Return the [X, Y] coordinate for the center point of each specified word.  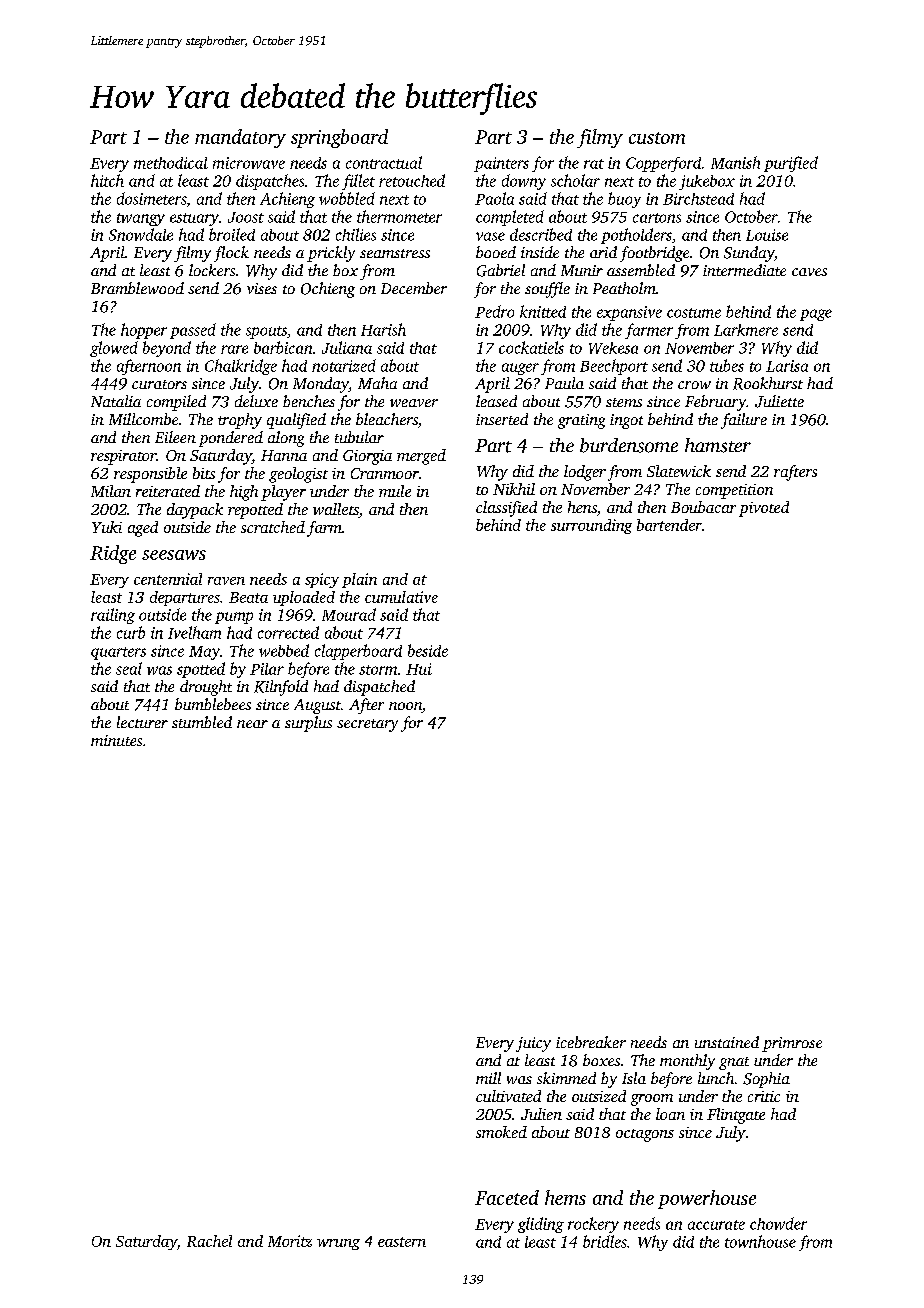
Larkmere [746, 330]
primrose [792, 1044]
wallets [336, 510]
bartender [669, 525]
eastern [402, 1242]
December [414, 288]
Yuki [107, 527]
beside [428, 650]
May [204, 653]
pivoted [764, 509]
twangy [141, 219]
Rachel [209, 1241]
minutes [116, 740]
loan [670, 1114]
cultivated [508, 1096]
